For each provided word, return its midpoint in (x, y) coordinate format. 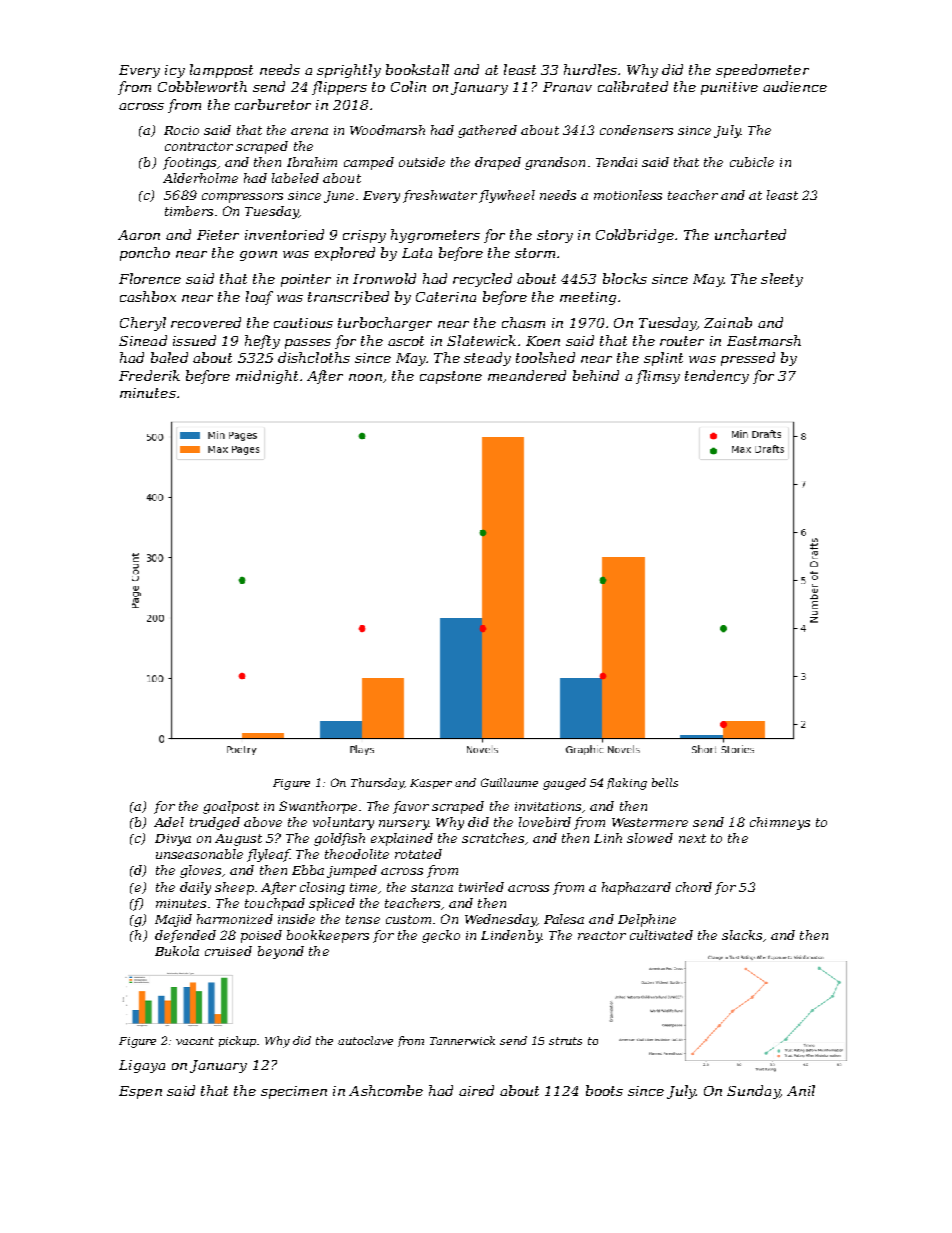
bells (665, 782)
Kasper (431, 784)
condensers (636, 130)
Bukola (177, 951)
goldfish (339, 839)
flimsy (658, 377)
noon (365, 377)
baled (169, 357)
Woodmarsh (387, 130)
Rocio (181, 130)
